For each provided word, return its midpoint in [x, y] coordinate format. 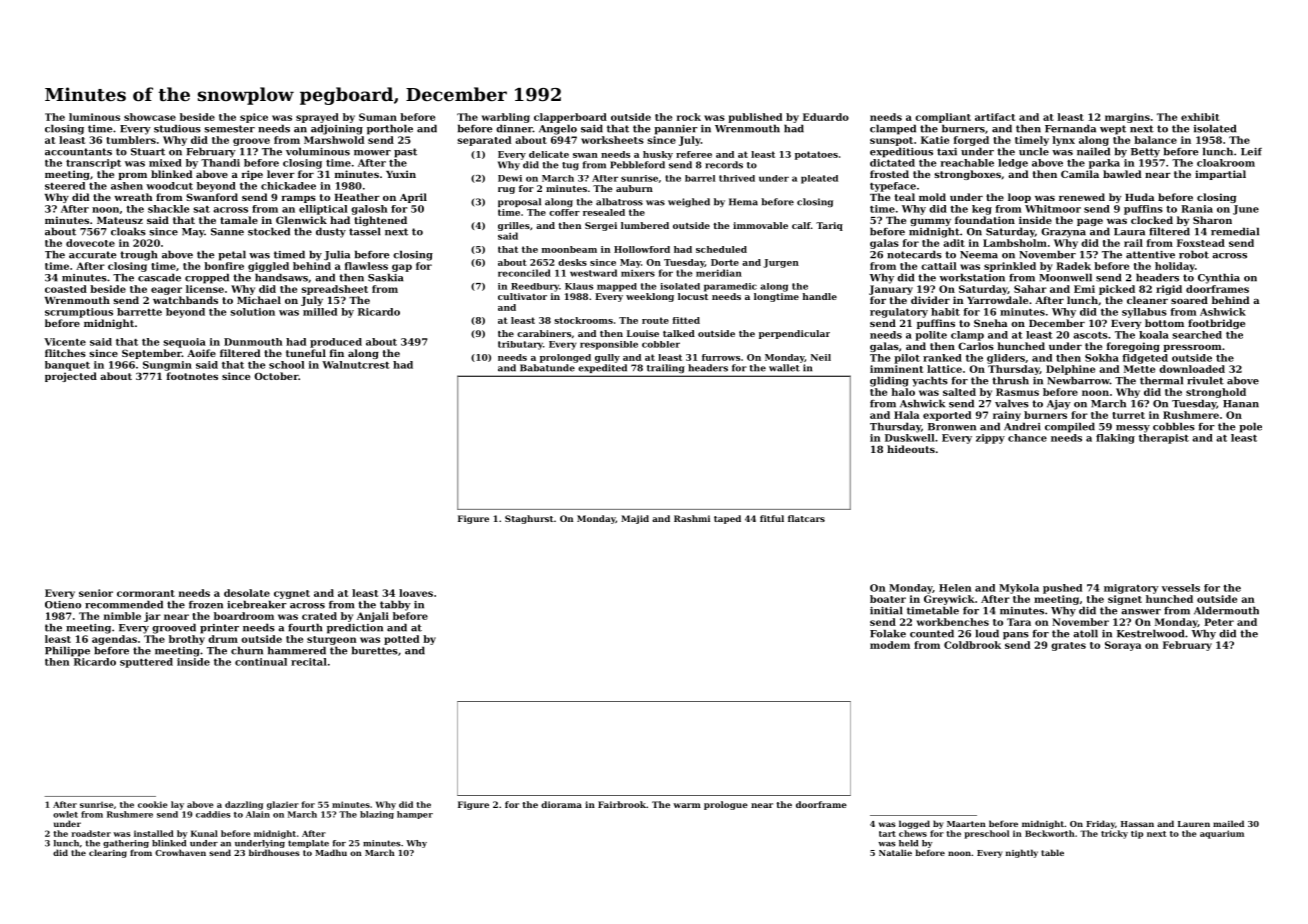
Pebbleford [637, 165]
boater [888, 599]
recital [309, 662]
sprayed [317, 118]
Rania [1197, 209]
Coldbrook [972, 645]
